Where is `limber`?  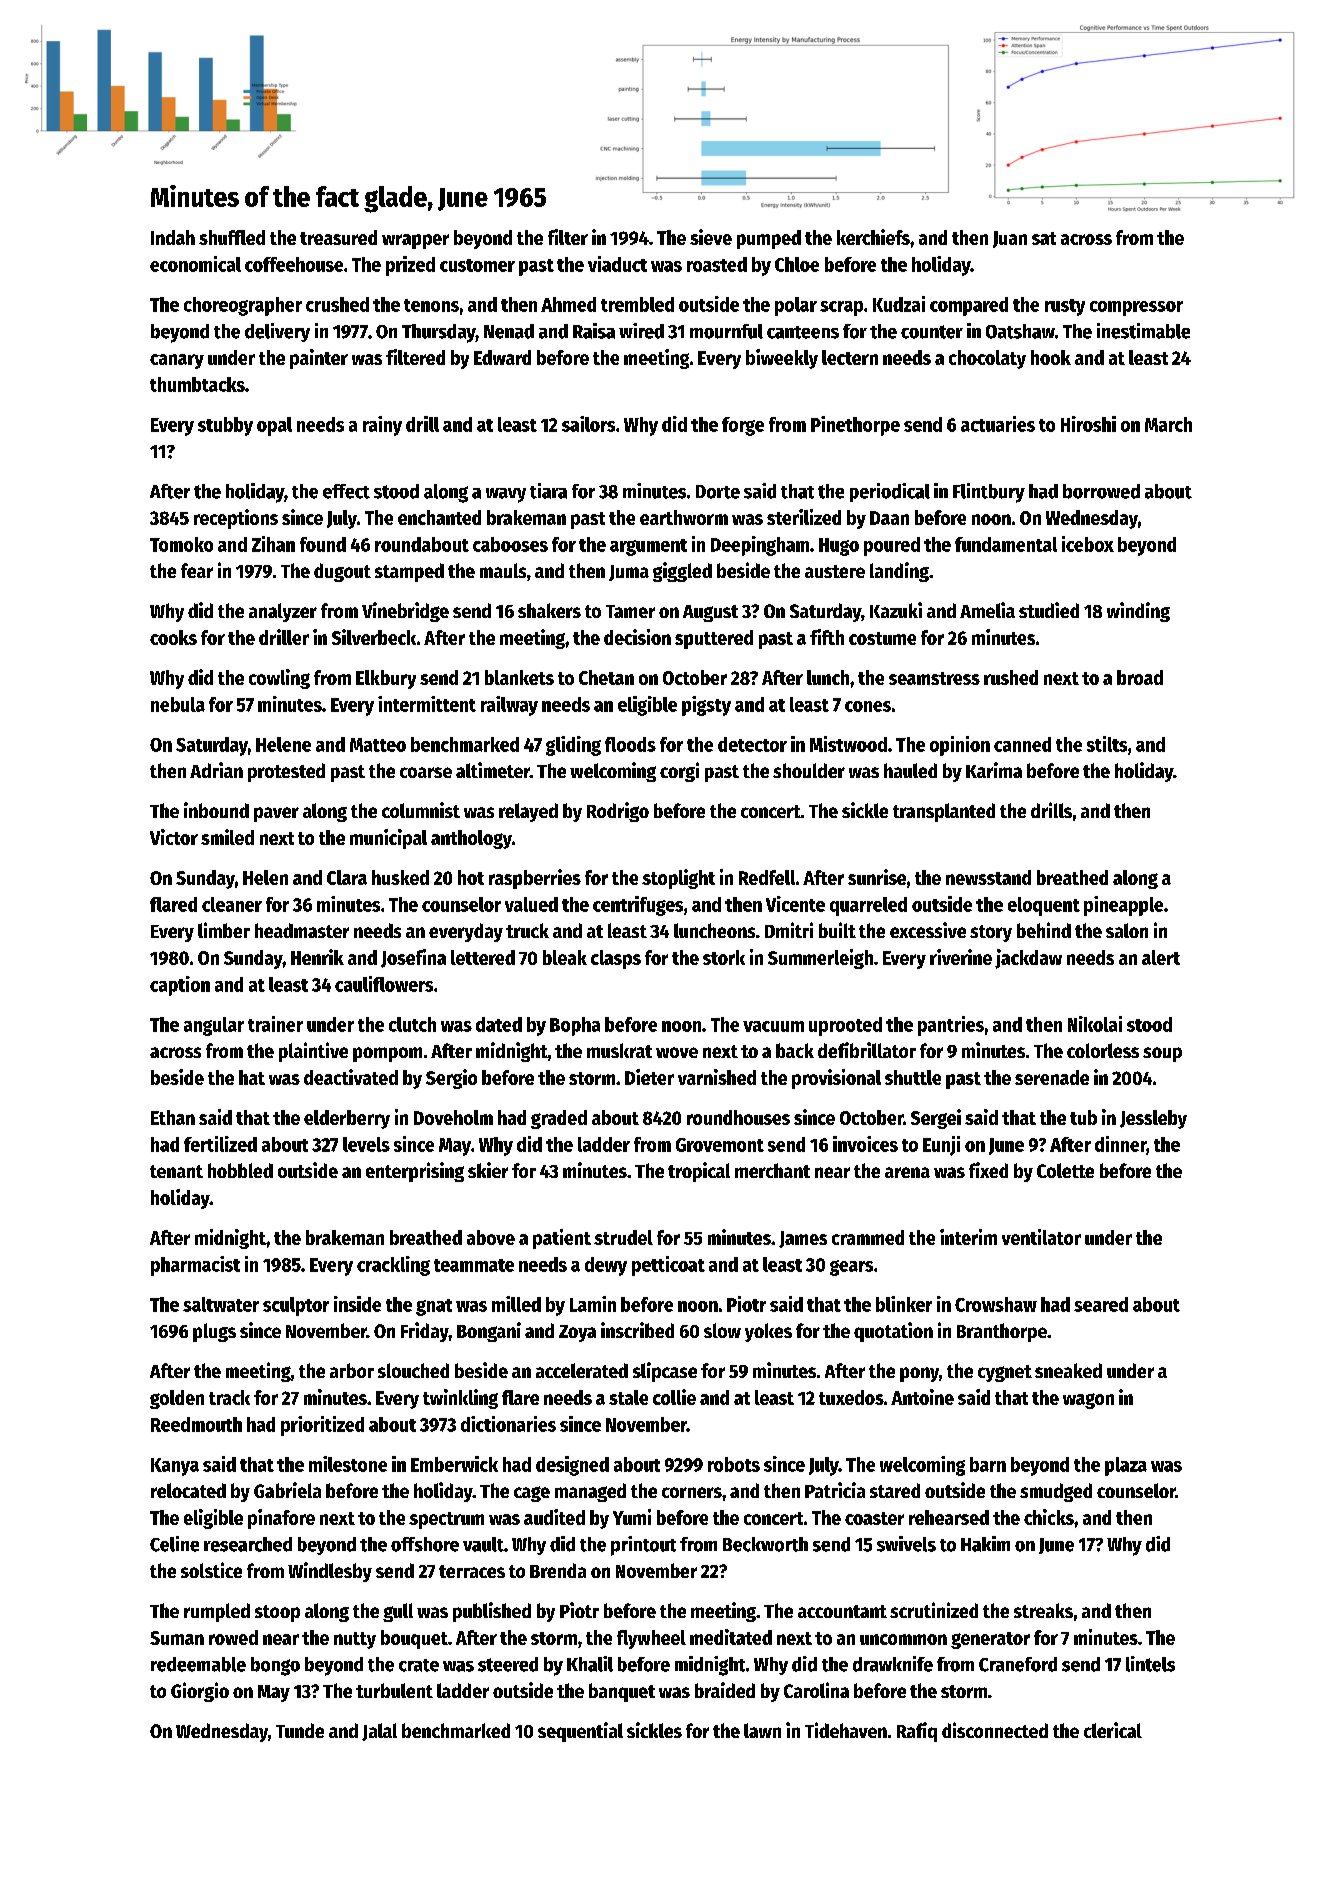 limber is located at coordinates (224, 930).
